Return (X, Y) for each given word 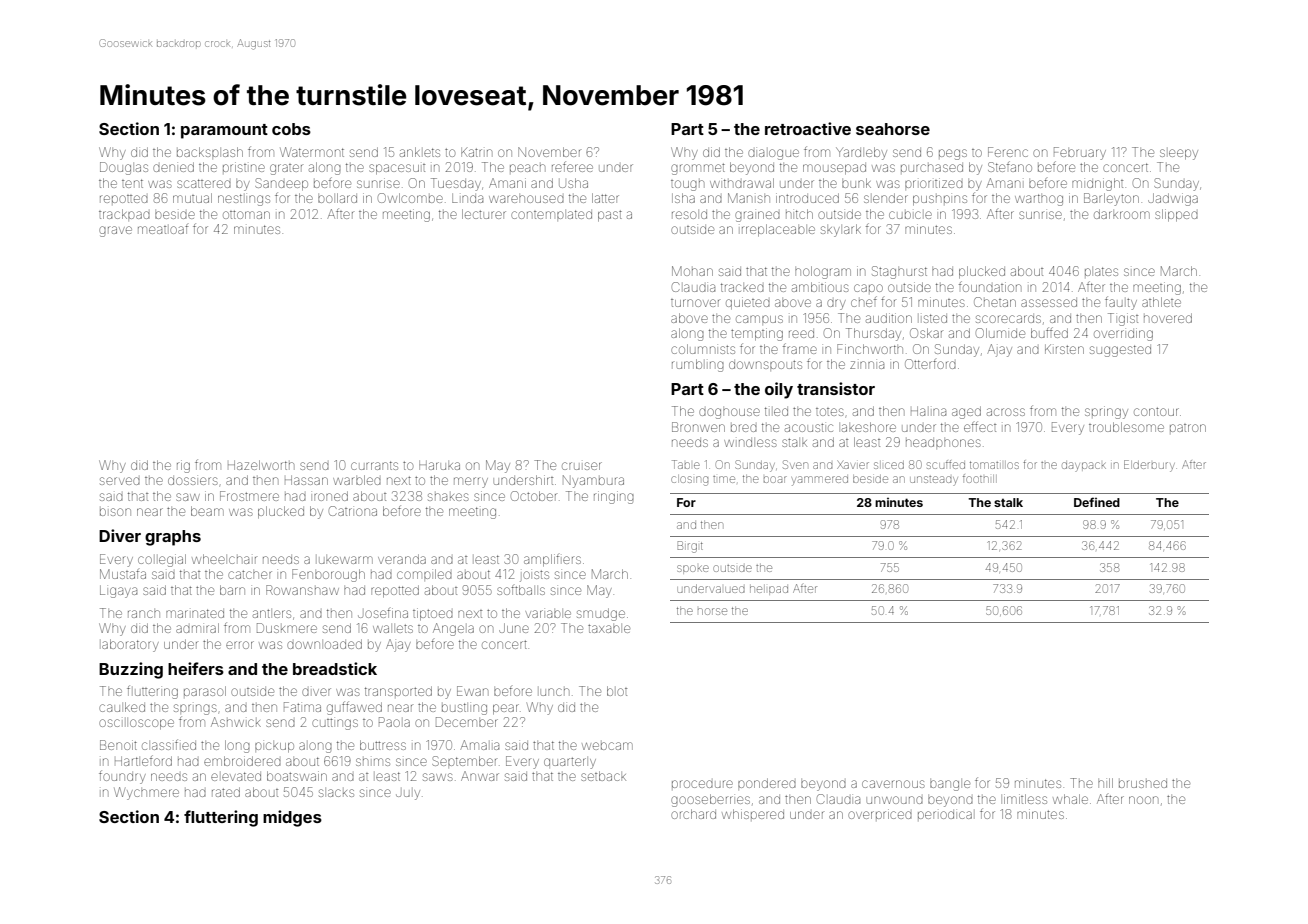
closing (689, 480)
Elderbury (1149, 466)
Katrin (476, 152)
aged (966, 412)
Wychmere (146, 793)
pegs (953, 154)
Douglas (124, 168)
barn (232, 590)
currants (374, 465)
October (534, 496)
